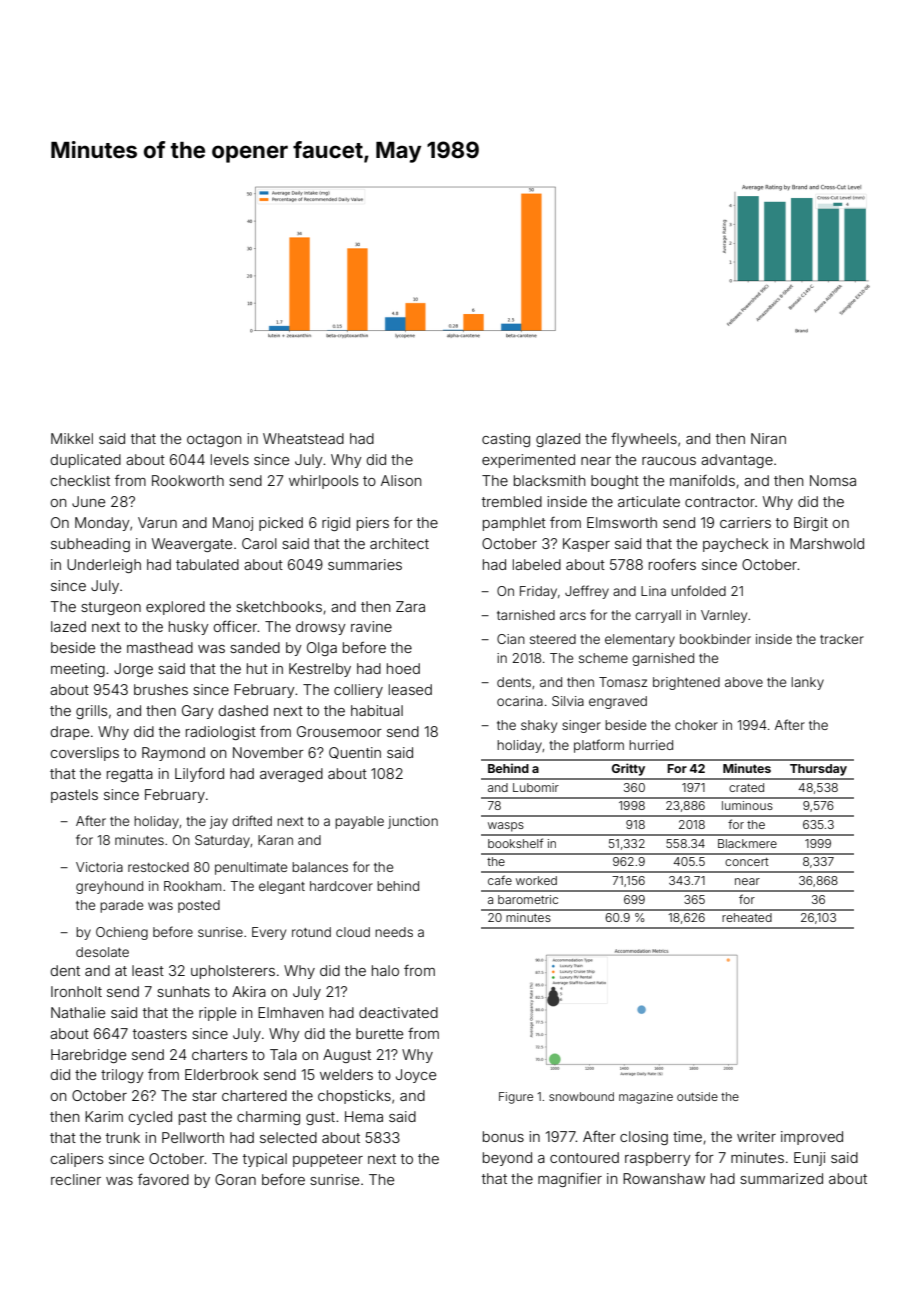  I want to click on least, so click(148, 970).
